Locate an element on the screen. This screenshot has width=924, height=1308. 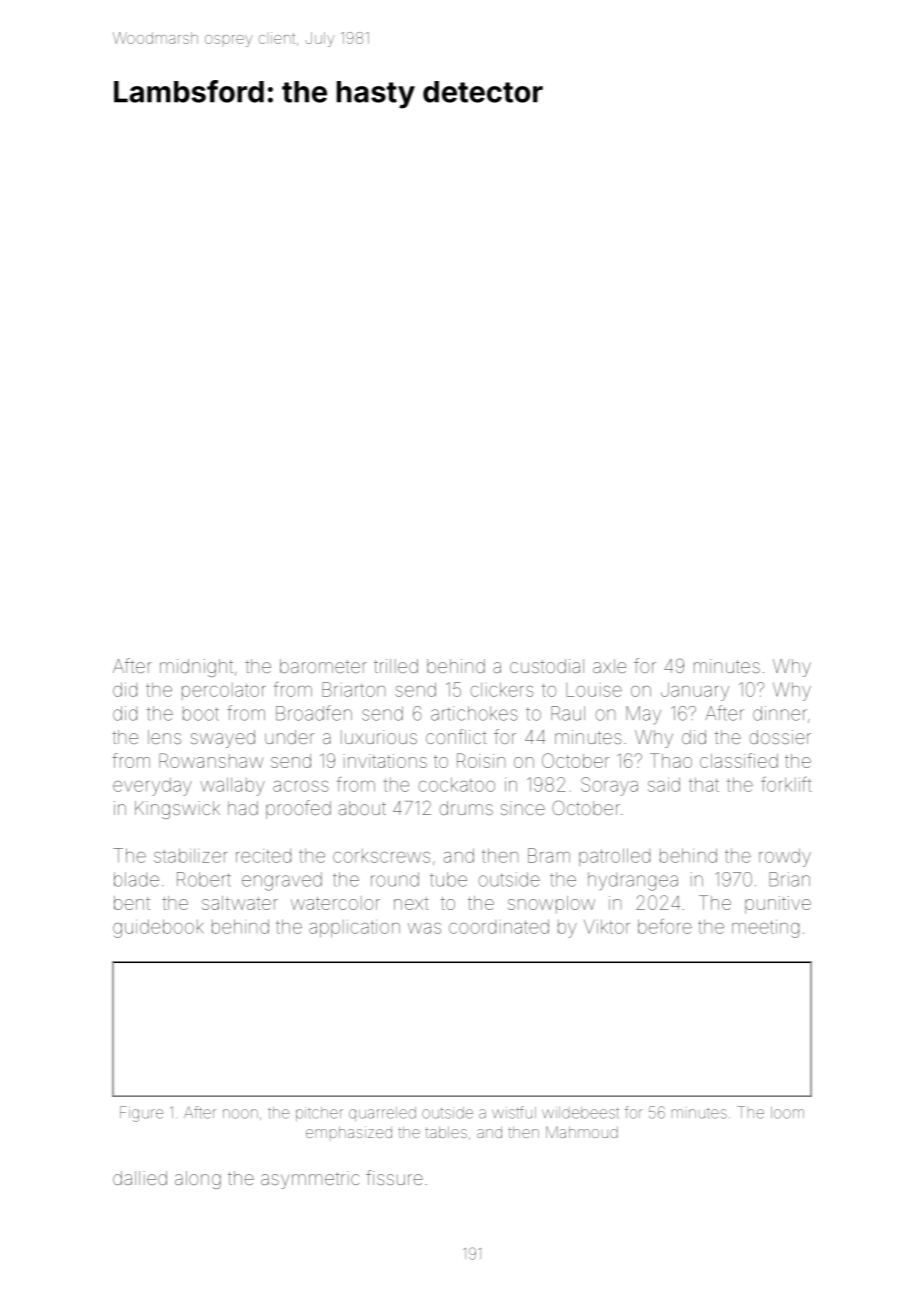
noon is located at coordinates (240, 1114).
